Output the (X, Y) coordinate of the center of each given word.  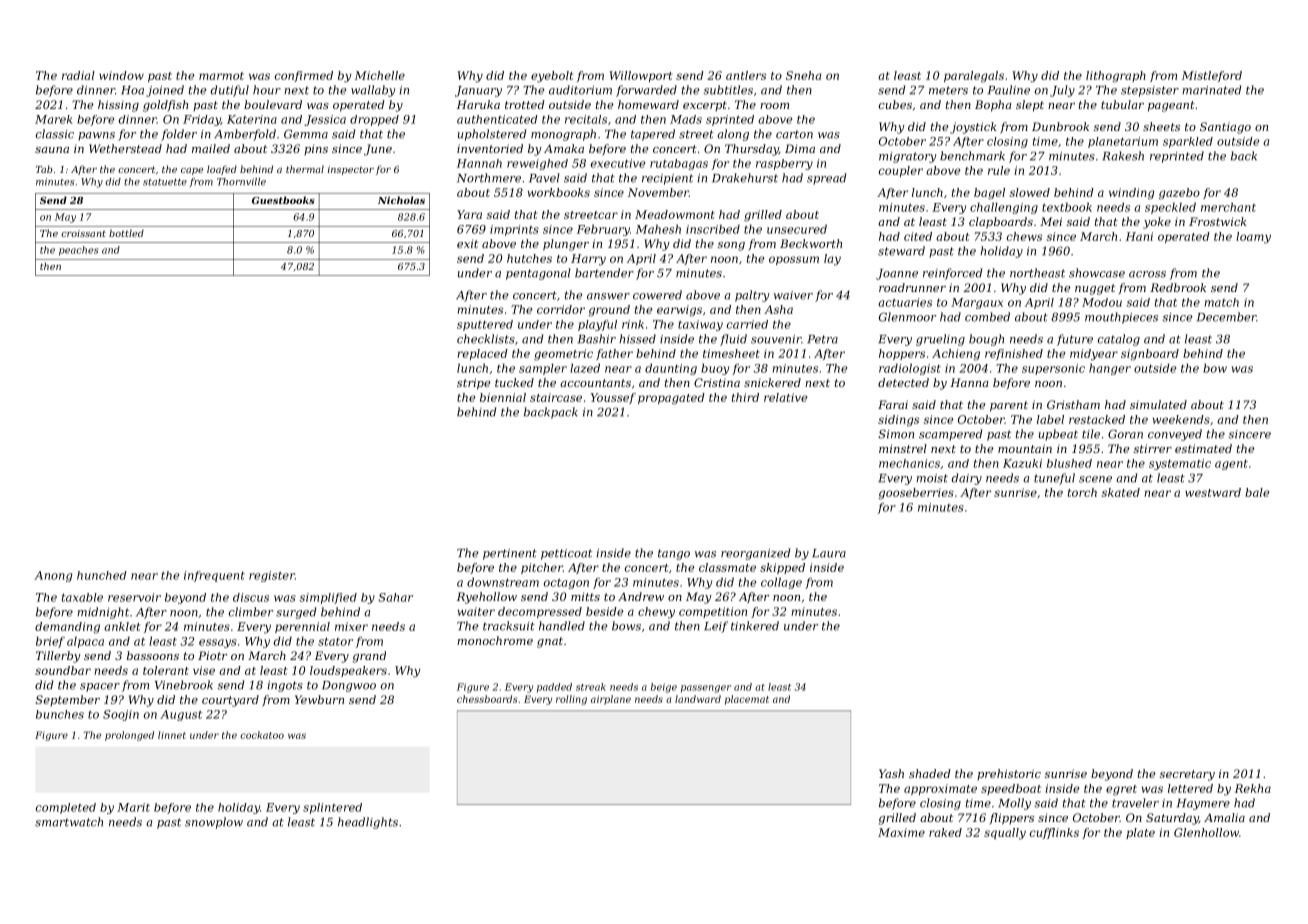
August (181, 715)
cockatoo (262, 735)
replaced (482, 354)
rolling (571, 700)
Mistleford (1212, 76)
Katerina (252, 119)
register (272, 576)
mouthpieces (1121, 318)
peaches (78, 251)
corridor (561, 309)
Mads (686, 119)
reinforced (952, 274)
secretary (1187, 775)
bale (1257, 492)
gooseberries (916, 494)
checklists (486, 339)
